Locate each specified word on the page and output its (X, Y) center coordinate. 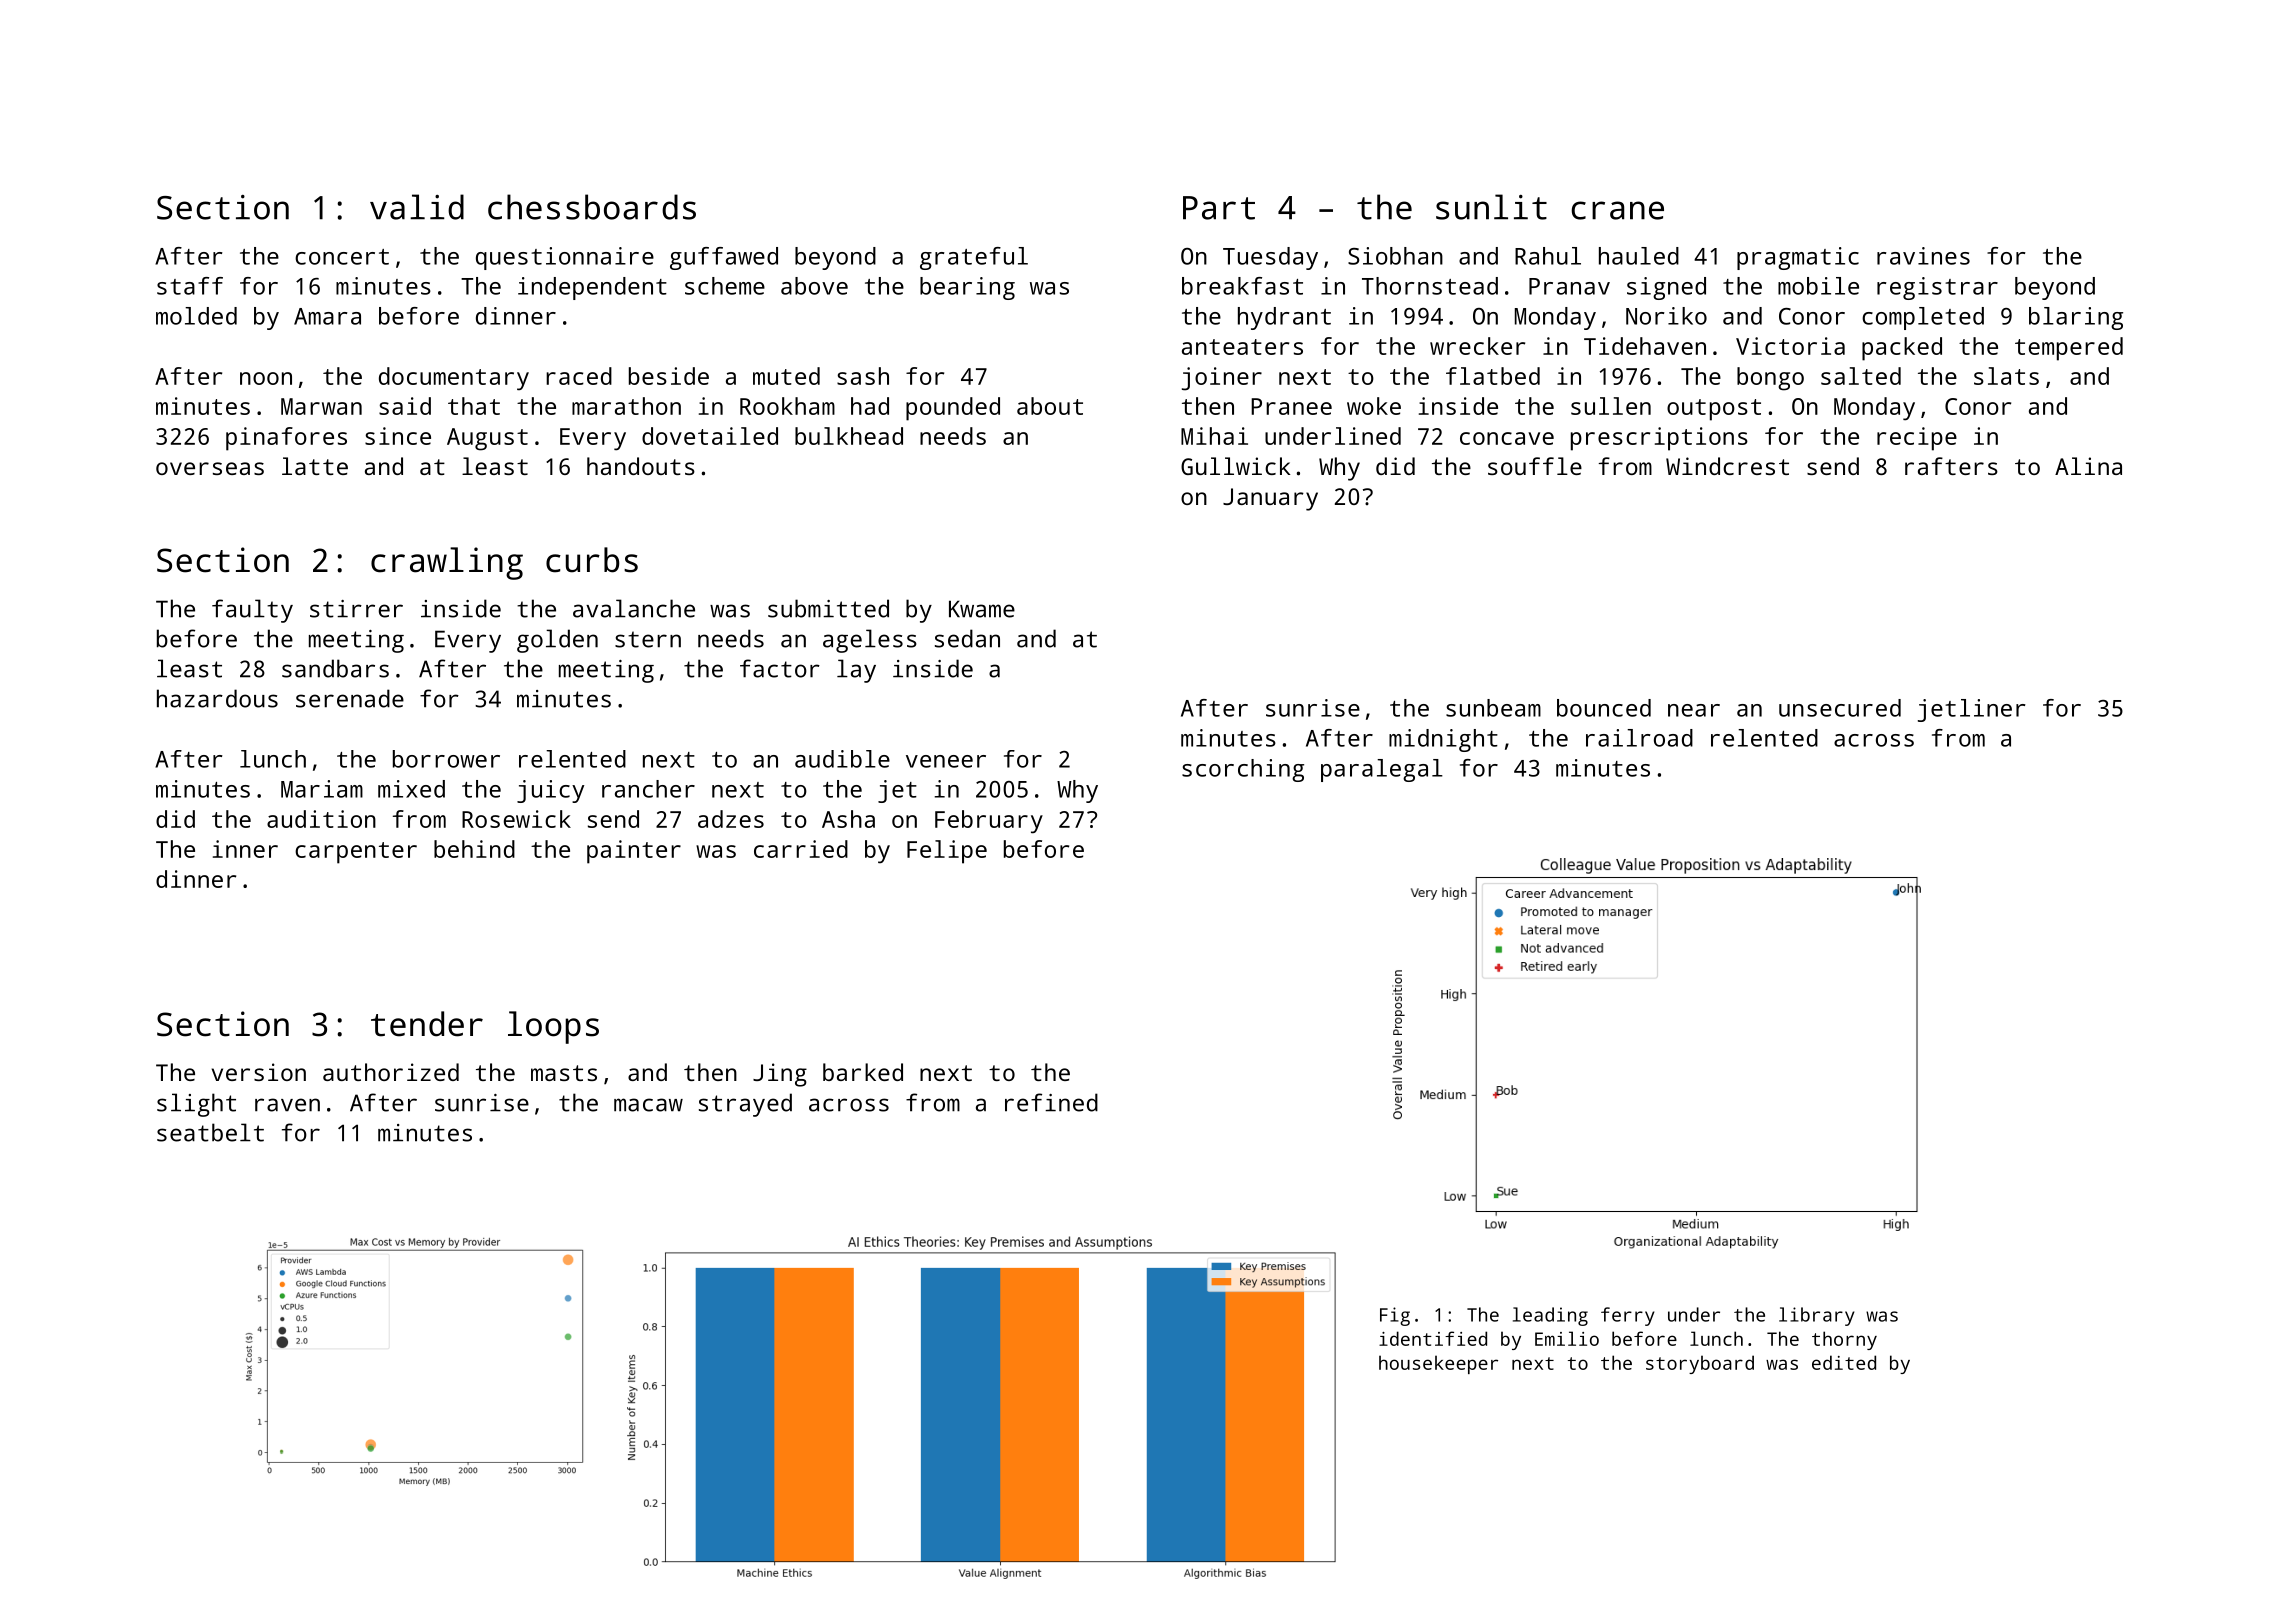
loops (553, 1027)
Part (1219, 208)
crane (1617, 210)
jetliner (1972, 710)
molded (196, 316)
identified (1433, 1338)
